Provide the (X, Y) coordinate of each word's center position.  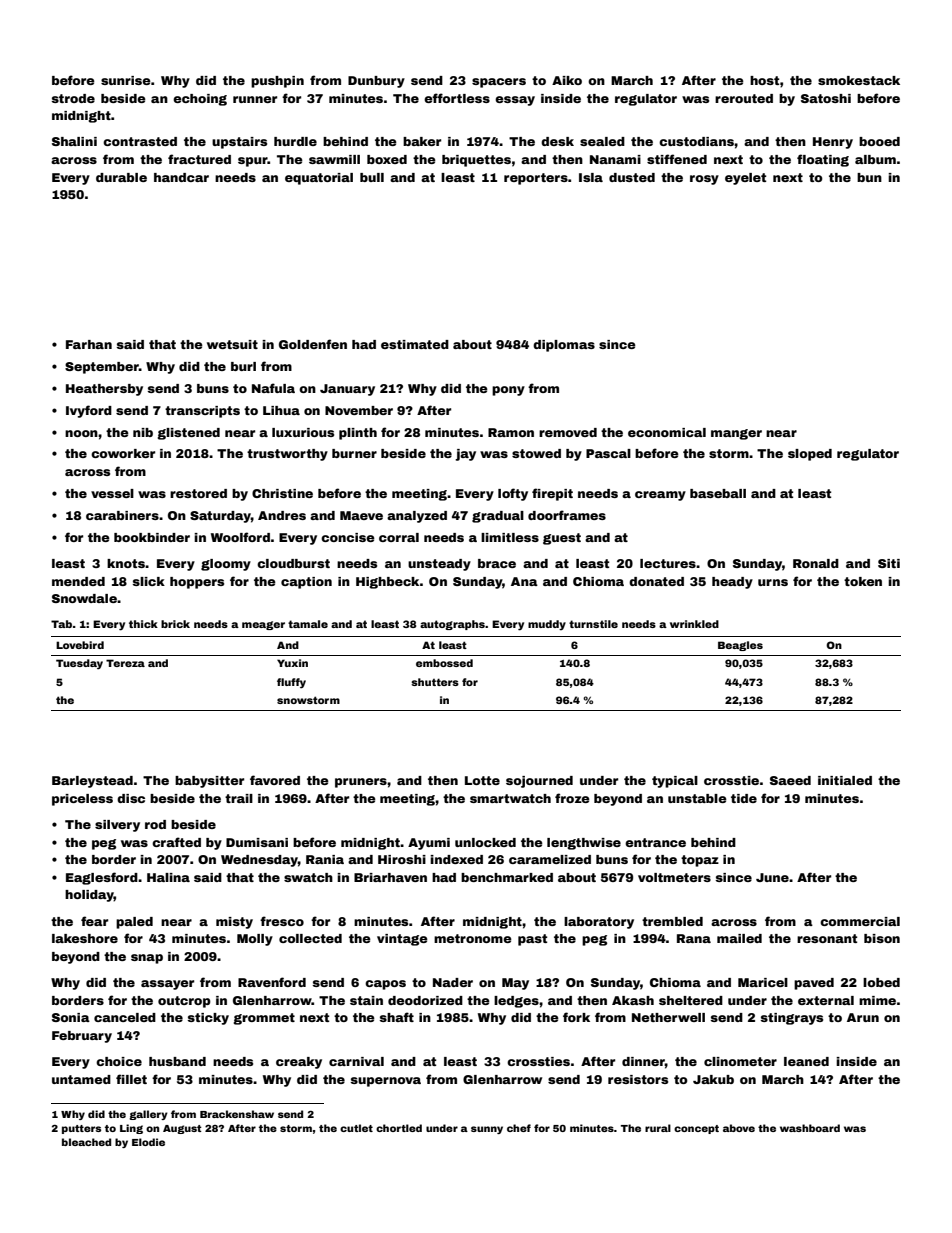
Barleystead (92, 782)
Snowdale (84, 598)
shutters (435, 682)
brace (497, 563)
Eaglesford (102, 878)
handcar (181, 177)
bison (882, 938)
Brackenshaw (237, 1114)
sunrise (126, 80)
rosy (704, 180)
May (515, 984)
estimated (415, 344)
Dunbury (376, 82)
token (863, 581)
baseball (718, 493)
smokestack (859, 80)
